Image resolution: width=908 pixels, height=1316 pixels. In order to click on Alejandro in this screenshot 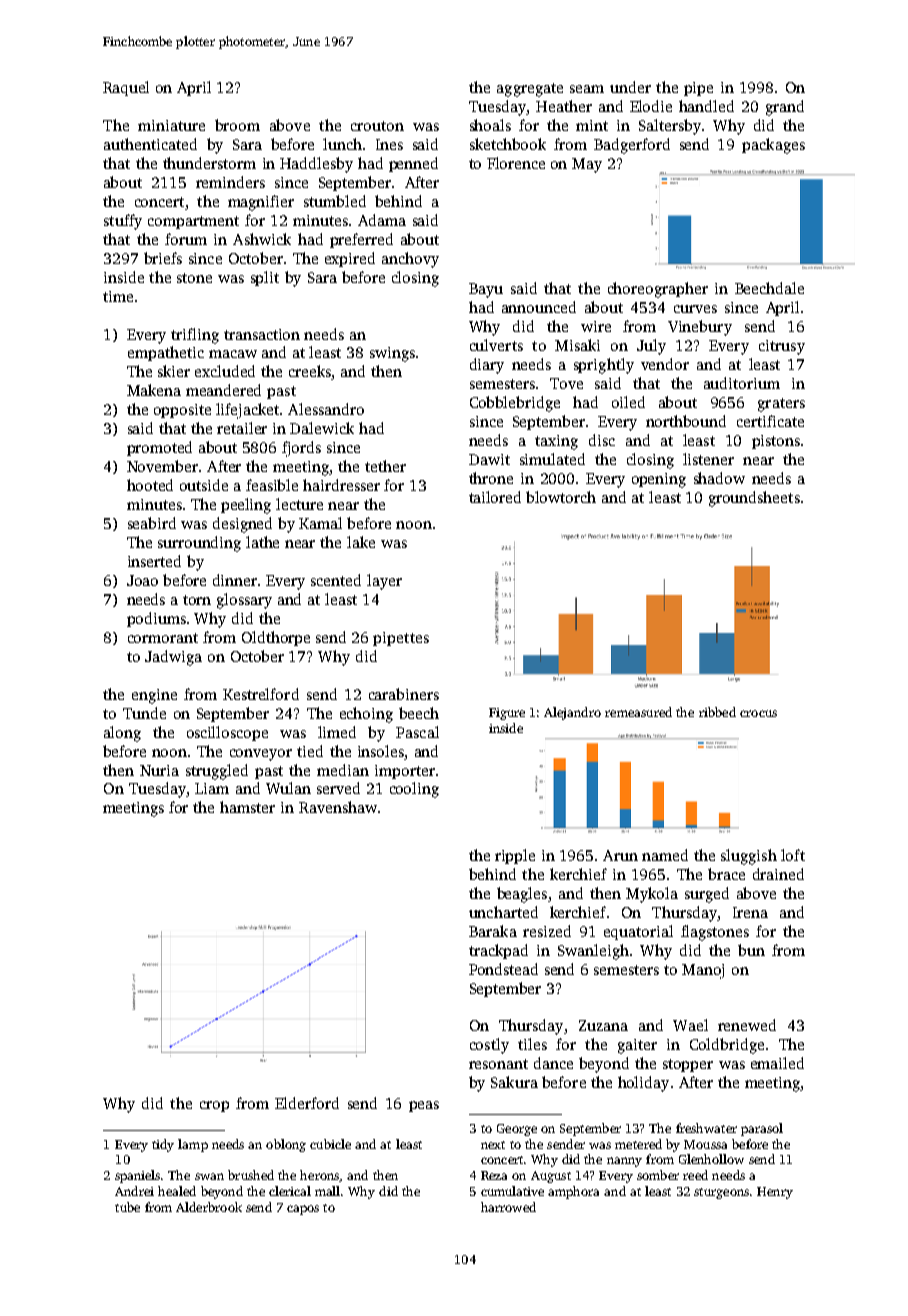, I will do `click(572, 713)`.
